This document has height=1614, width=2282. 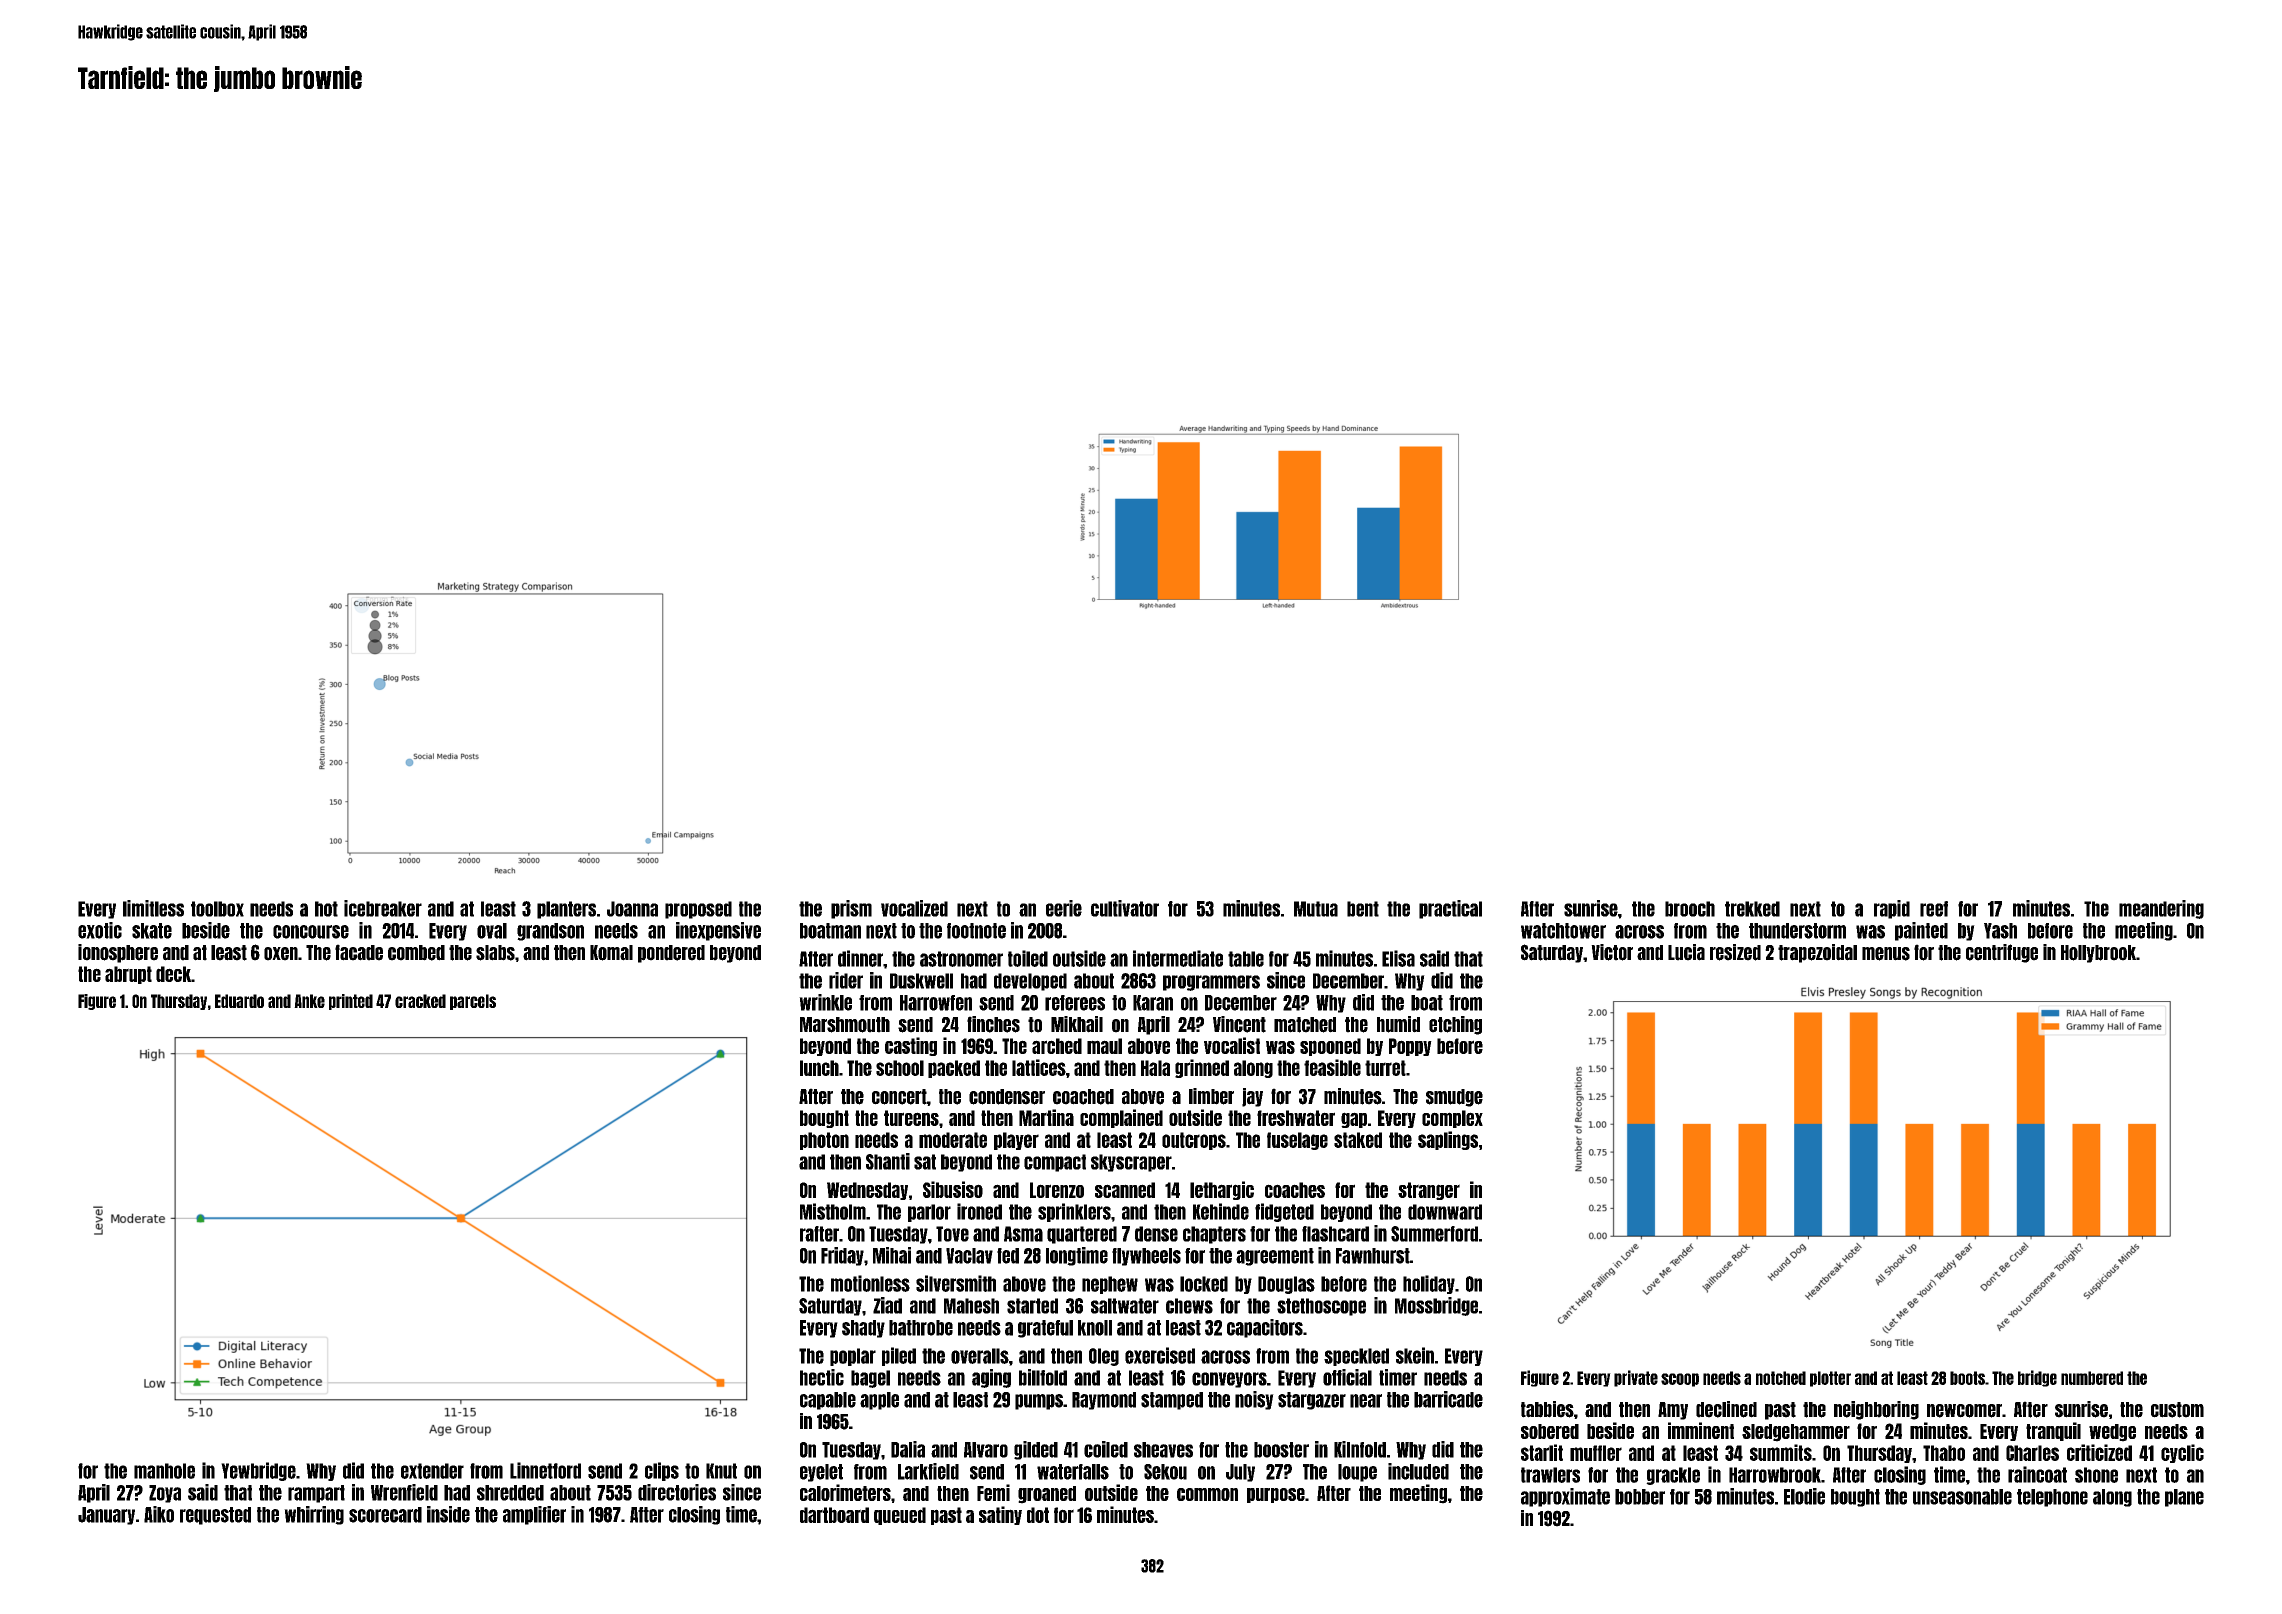 I want to click on footnote, so click(x=976, y=931).
